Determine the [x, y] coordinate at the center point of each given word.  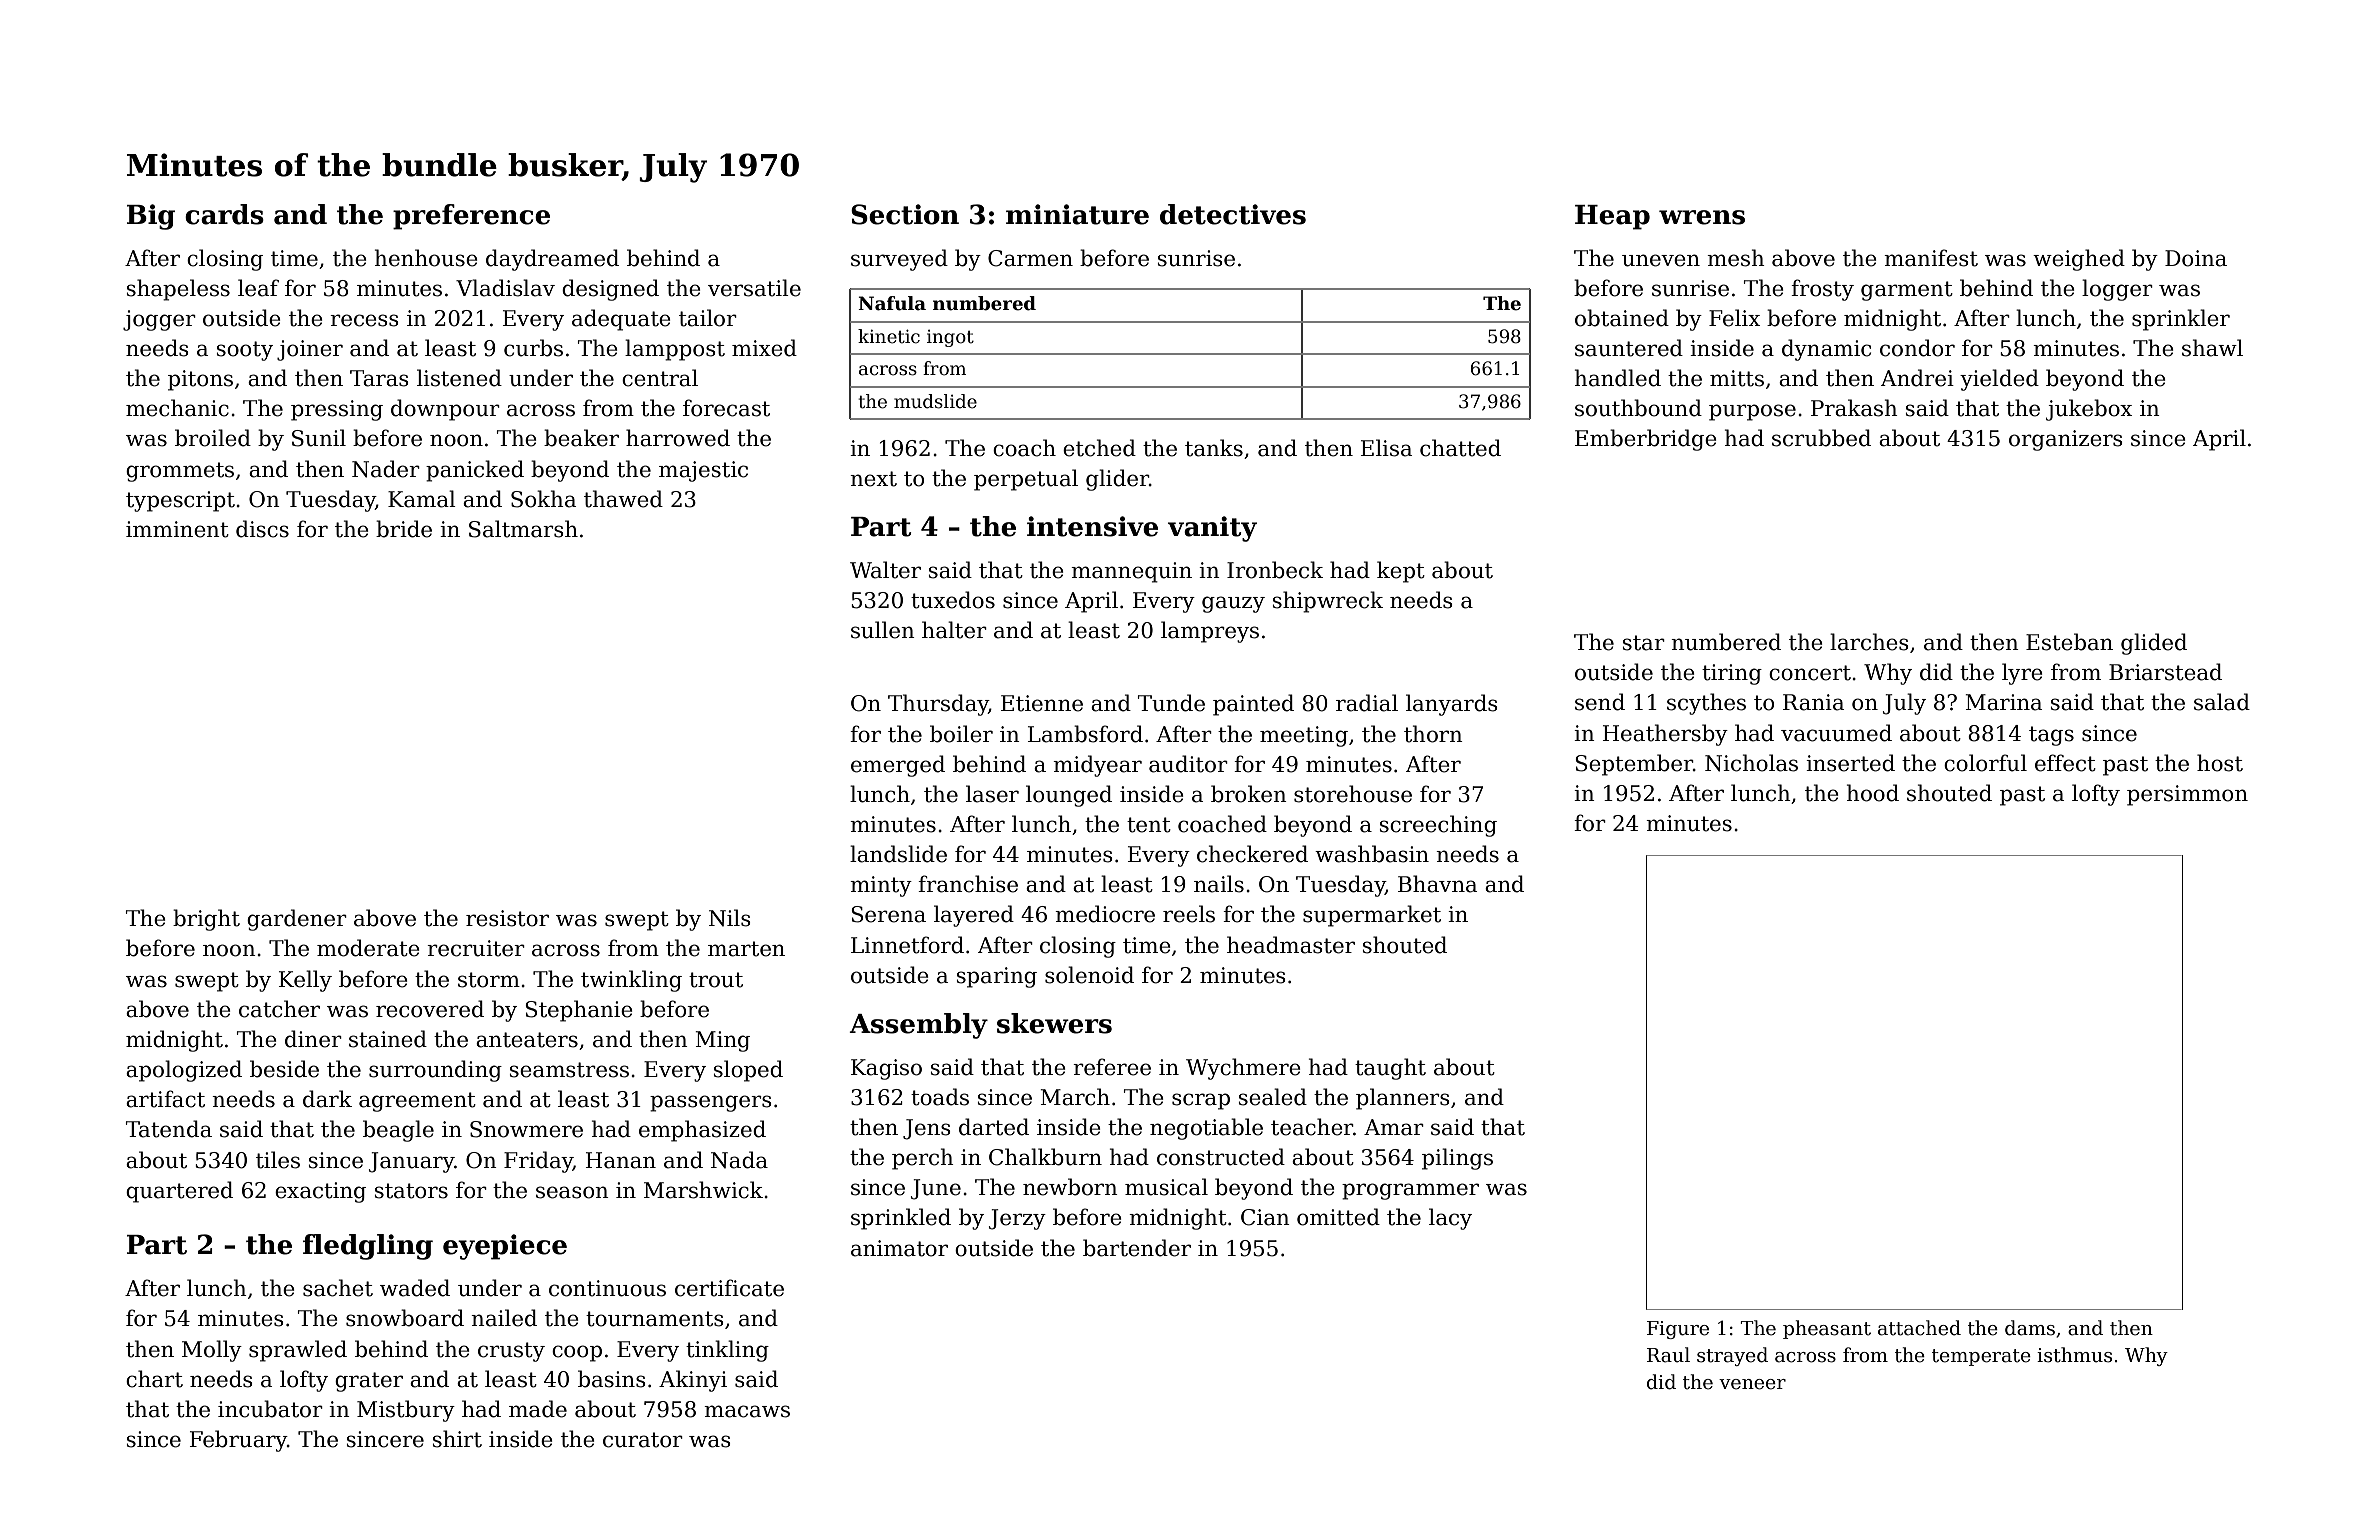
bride [404, 529]
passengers [711, 1103]
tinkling [727, 1351]
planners [1403, 1099]
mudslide [935, 401]
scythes [1706, 704]
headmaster [1291, 945]
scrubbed [1821, 438]
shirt [457, 1439]
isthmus [2074, 1355]
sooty [245, 351]
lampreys [1210, 632]
